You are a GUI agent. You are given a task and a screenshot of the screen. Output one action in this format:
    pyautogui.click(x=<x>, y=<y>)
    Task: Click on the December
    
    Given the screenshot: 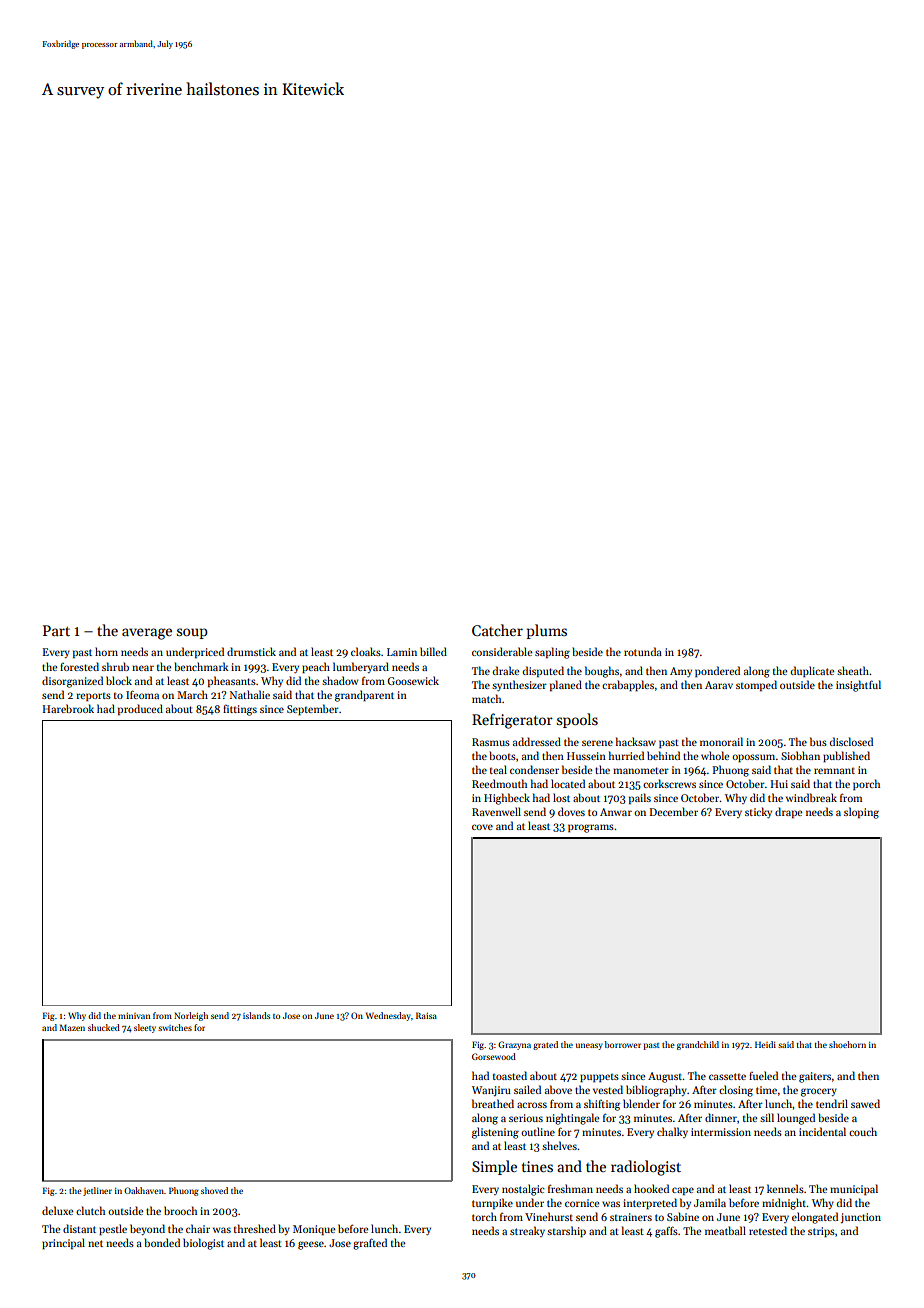 What is the action you would take?
    pyautogui.click(x=674, y=811)
